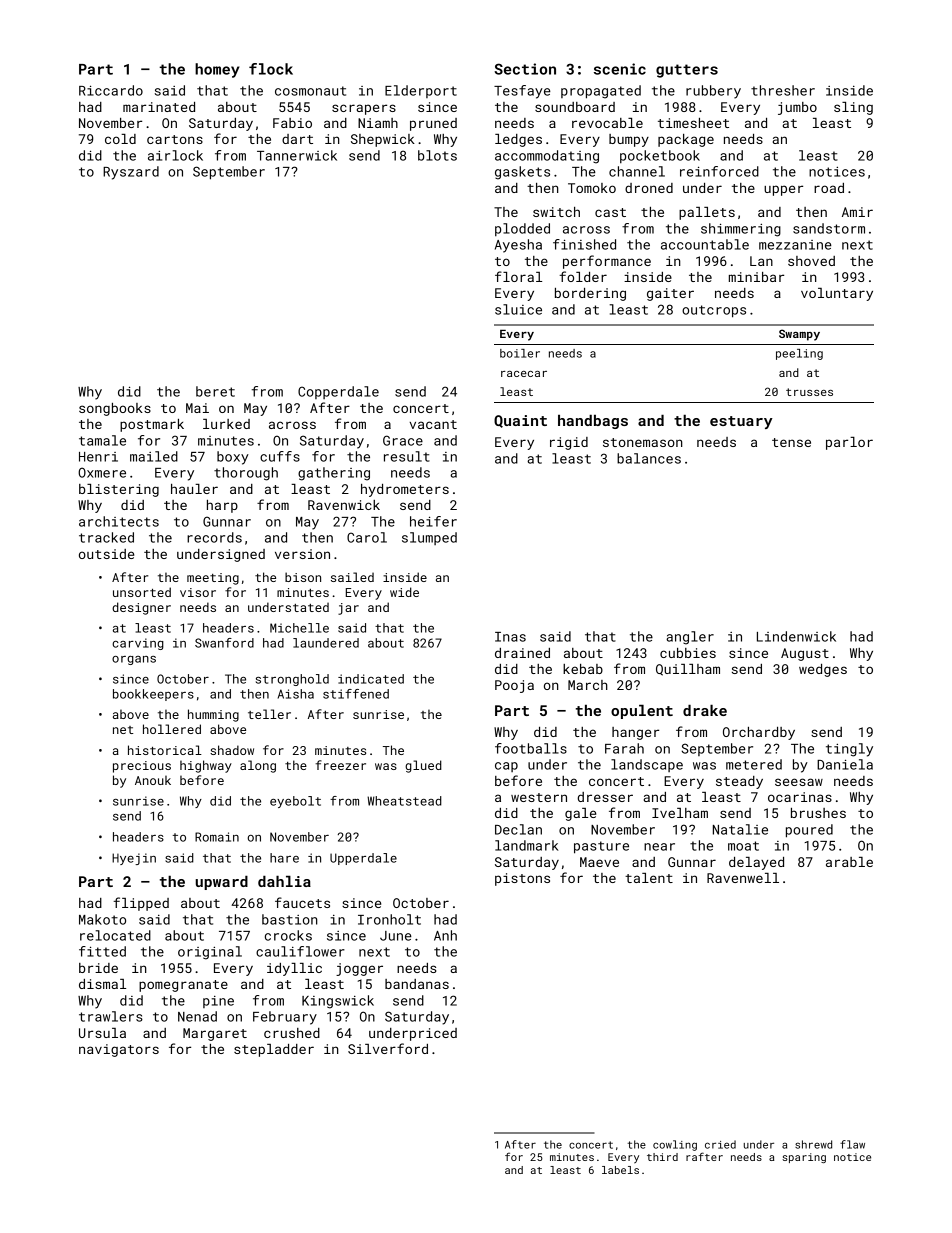 The image size is (952, 1233). What do you see at coordinates (338, 392) in the screenshot?
I see `Copperdale` at bounding box center [338, 392].
